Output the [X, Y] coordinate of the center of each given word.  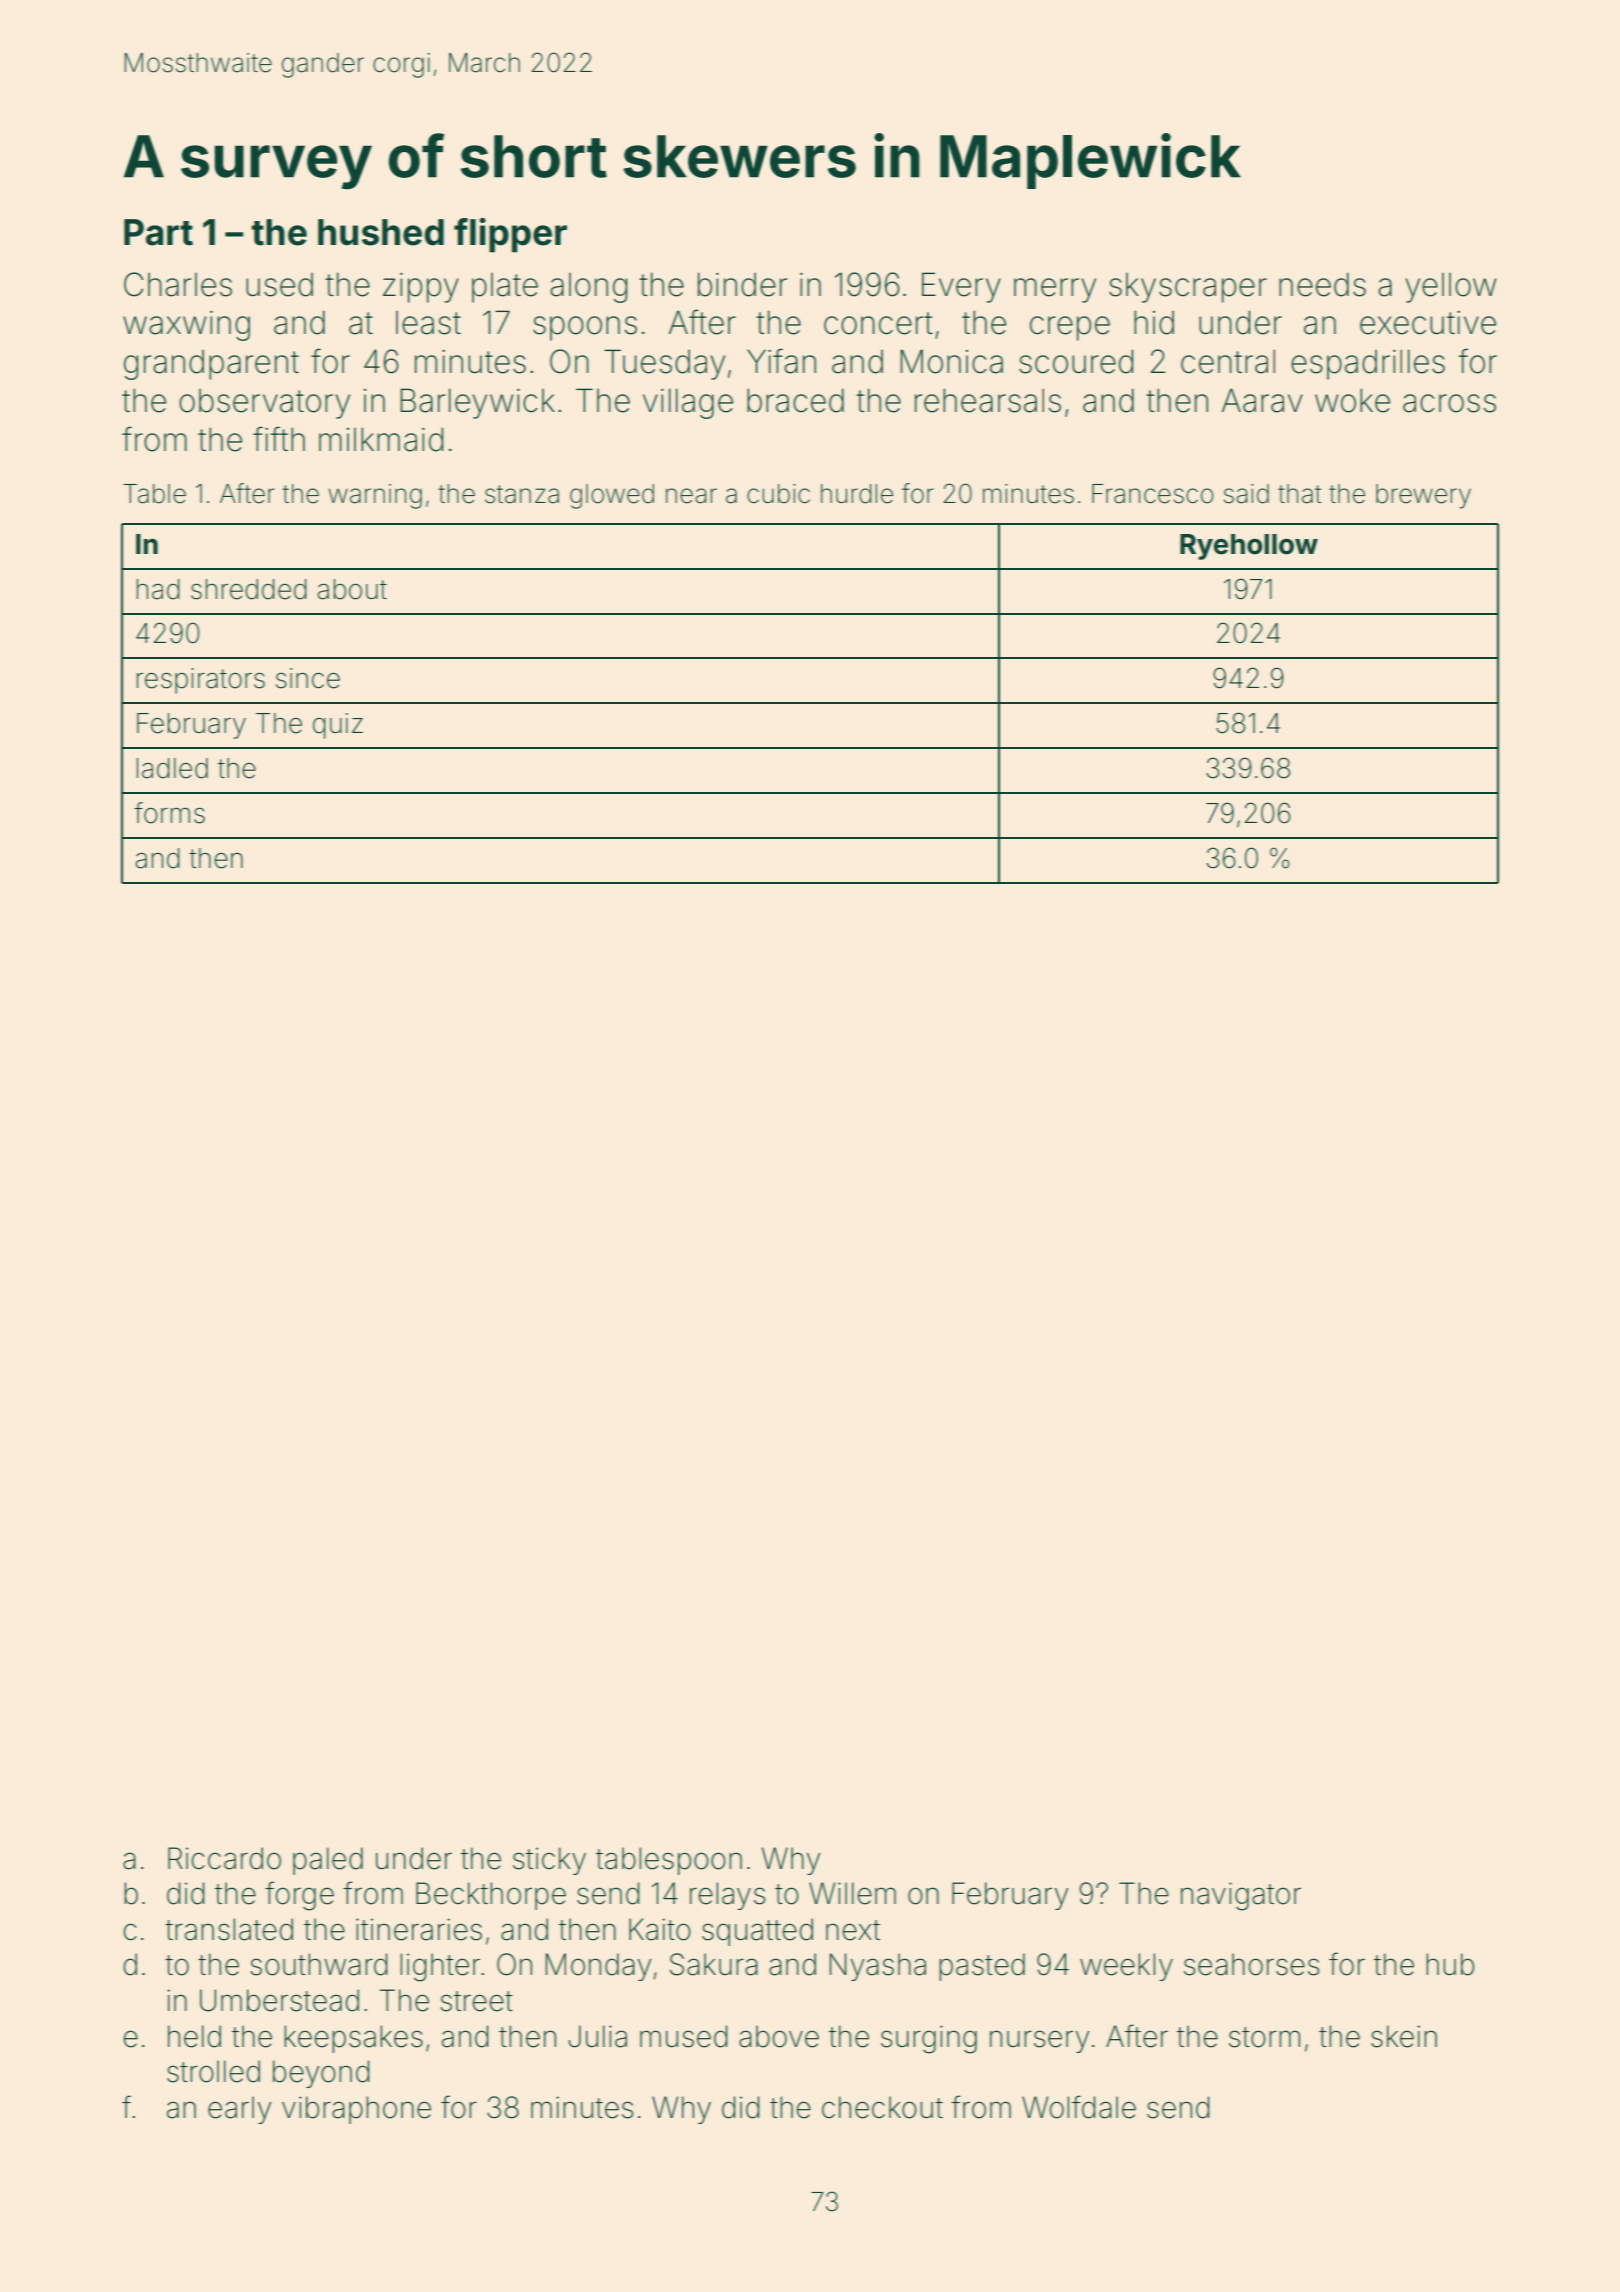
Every [961, 287]
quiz [338, 726]
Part [158, 232]
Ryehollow [1249, 547]
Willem [852, 1893]
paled [328, 1861]
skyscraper [1188, 288]
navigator [1241, 1896]
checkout [882, 2107]
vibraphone [356, 2110]
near [691, 496]
